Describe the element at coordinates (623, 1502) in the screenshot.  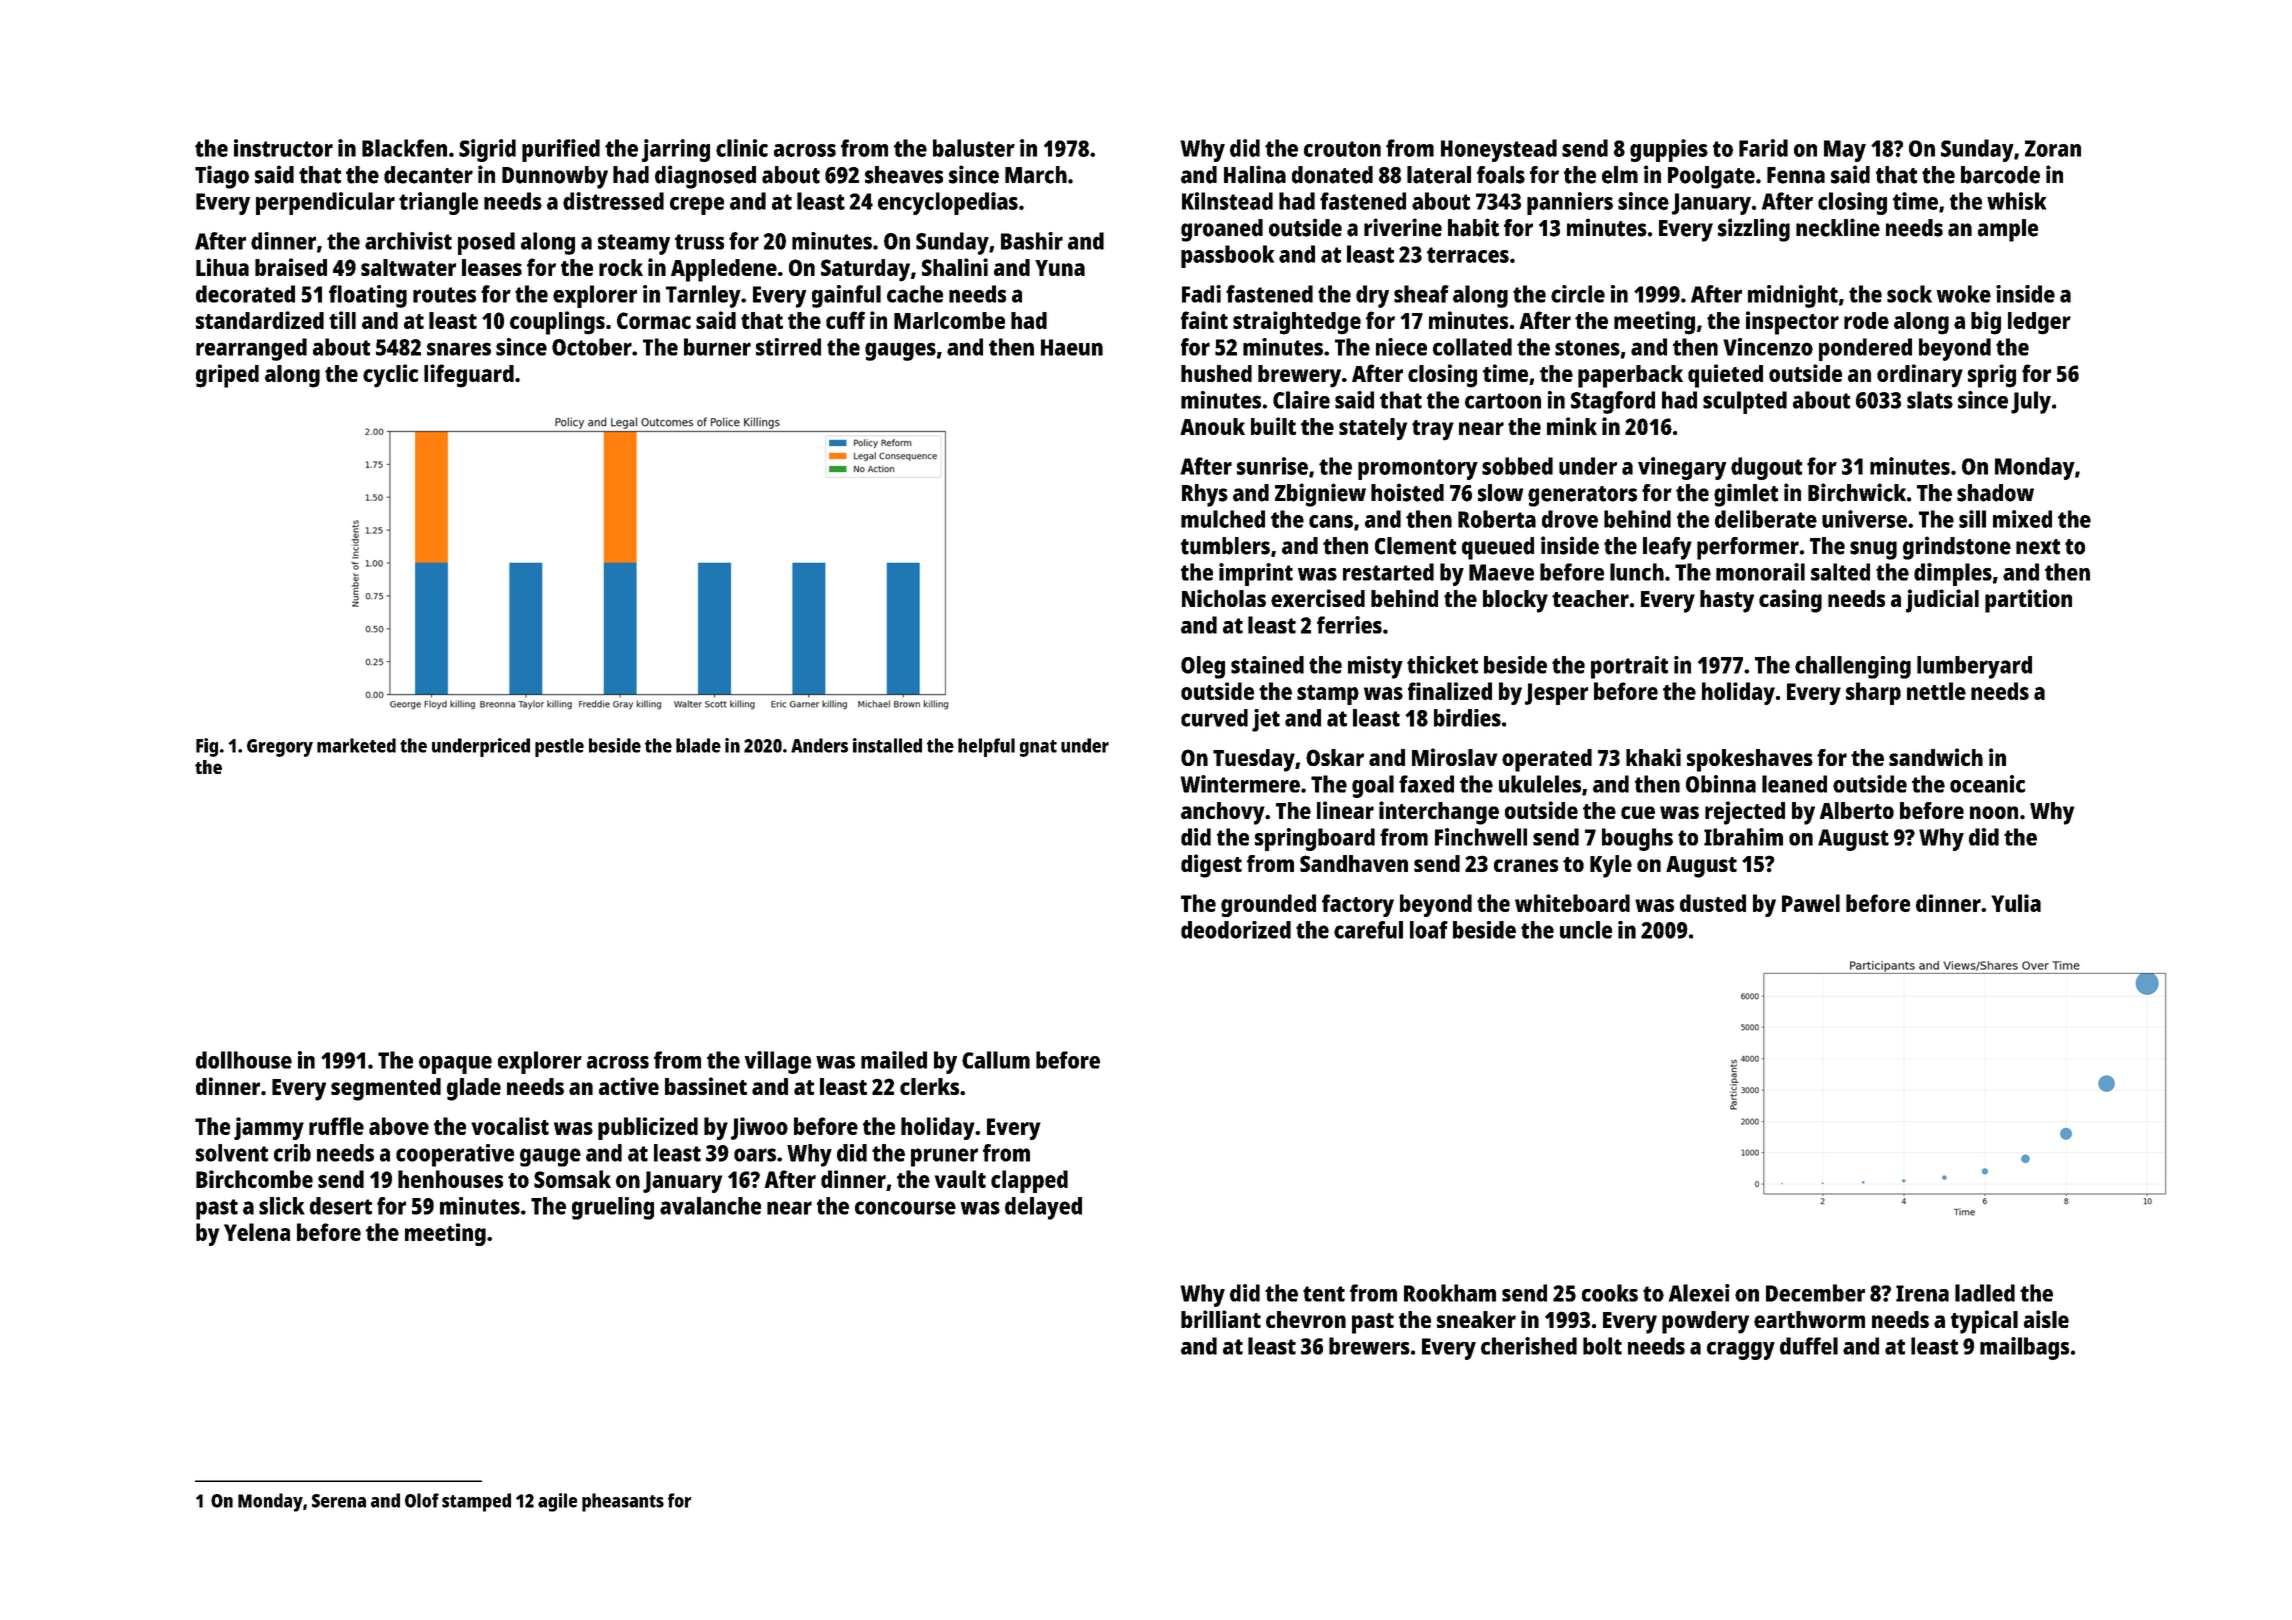
I see `pheasants` at that location.
